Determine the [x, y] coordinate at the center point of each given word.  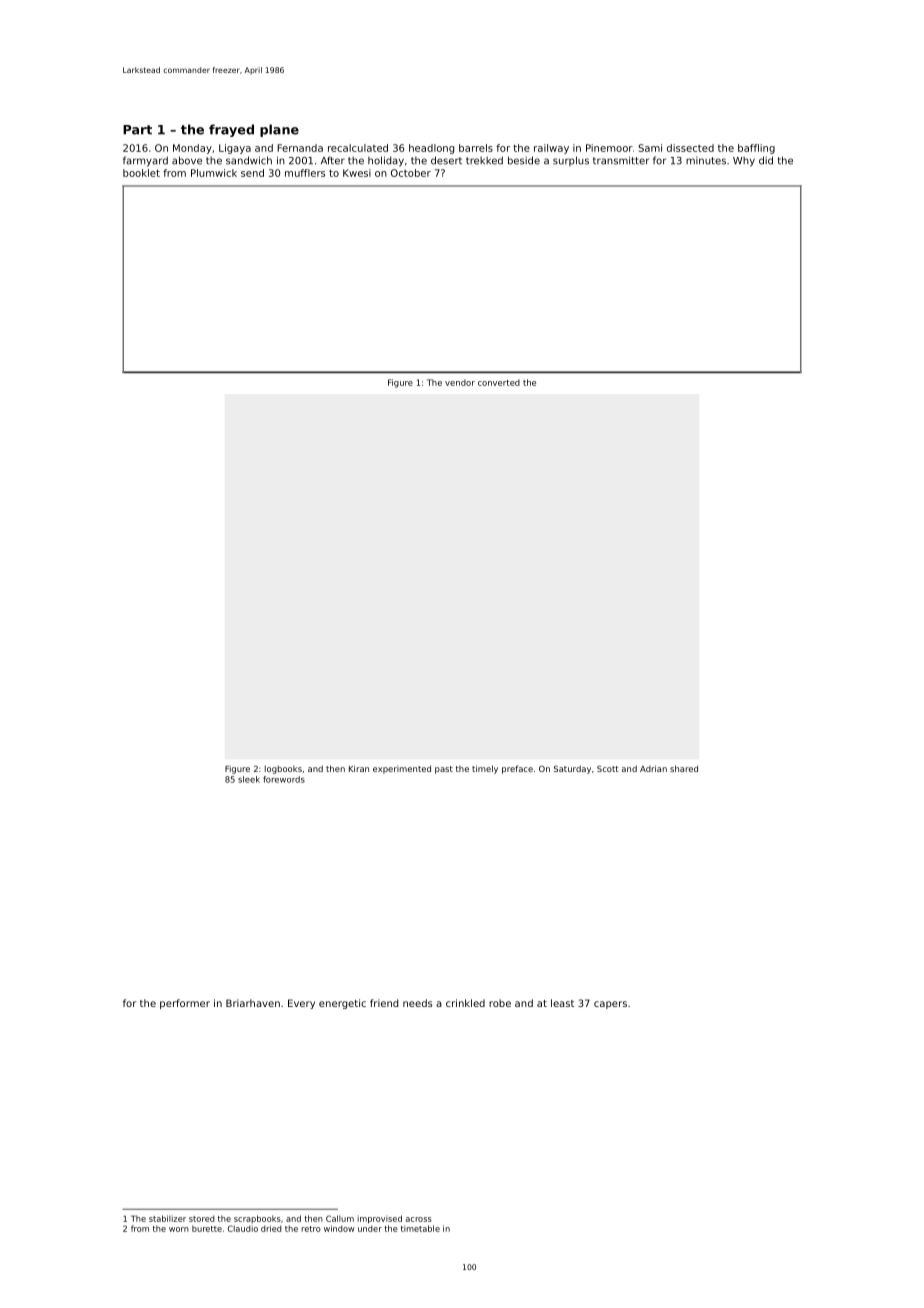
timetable [420, 1228]
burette [207, 1228]
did [766, 160]
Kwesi [357, 173]
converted [499, 382]
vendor [460, 382]
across [419, 1219]
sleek [249, 779]
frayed [231, 130]
